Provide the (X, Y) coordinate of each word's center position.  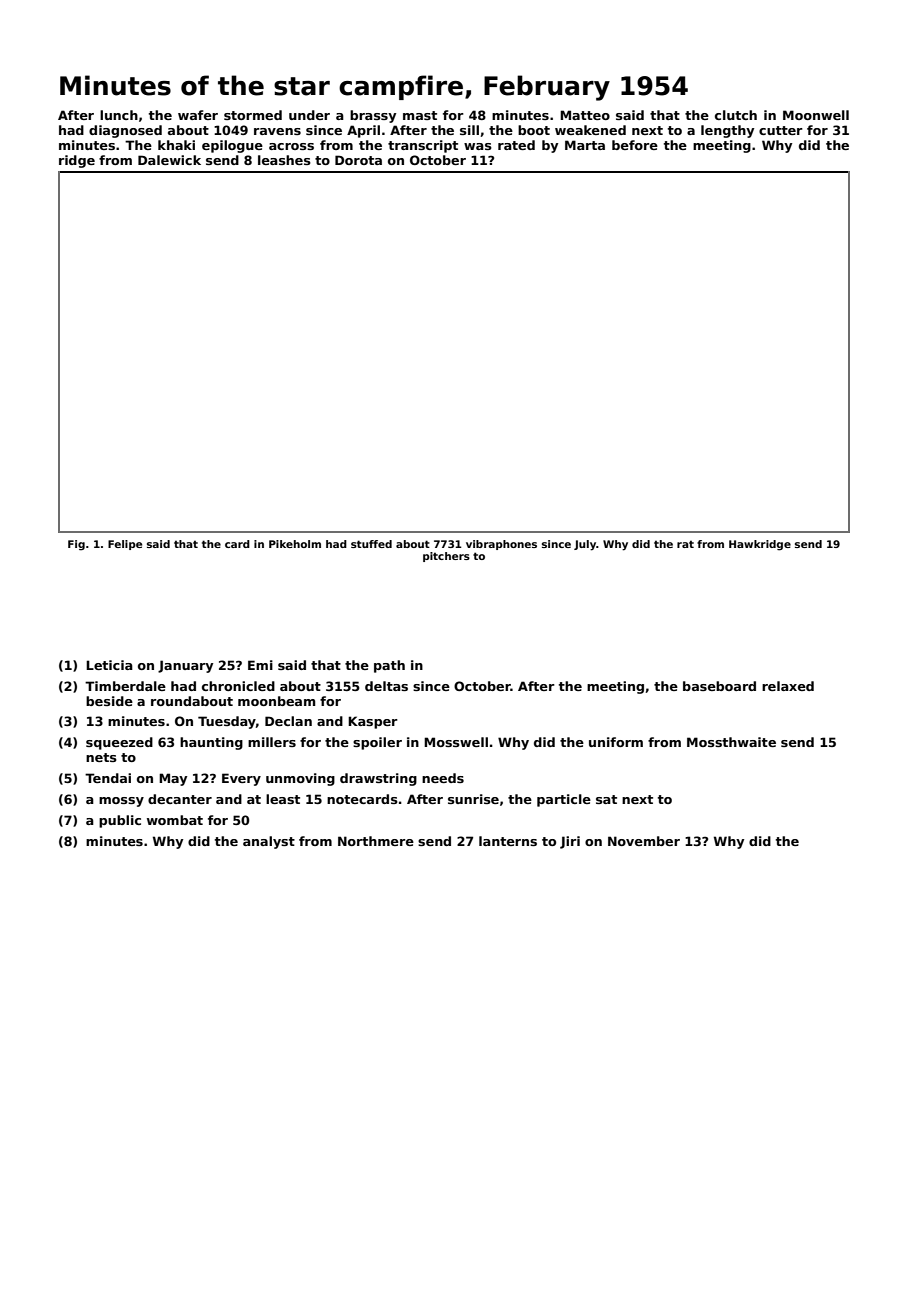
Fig (76, 545)
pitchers (446, 557)
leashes (284, 160)
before (635, 145)
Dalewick (169, 160)
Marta (585, 145)
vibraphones (501, 545)
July (585, 545)
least (283, 799)
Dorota (358, 160)
